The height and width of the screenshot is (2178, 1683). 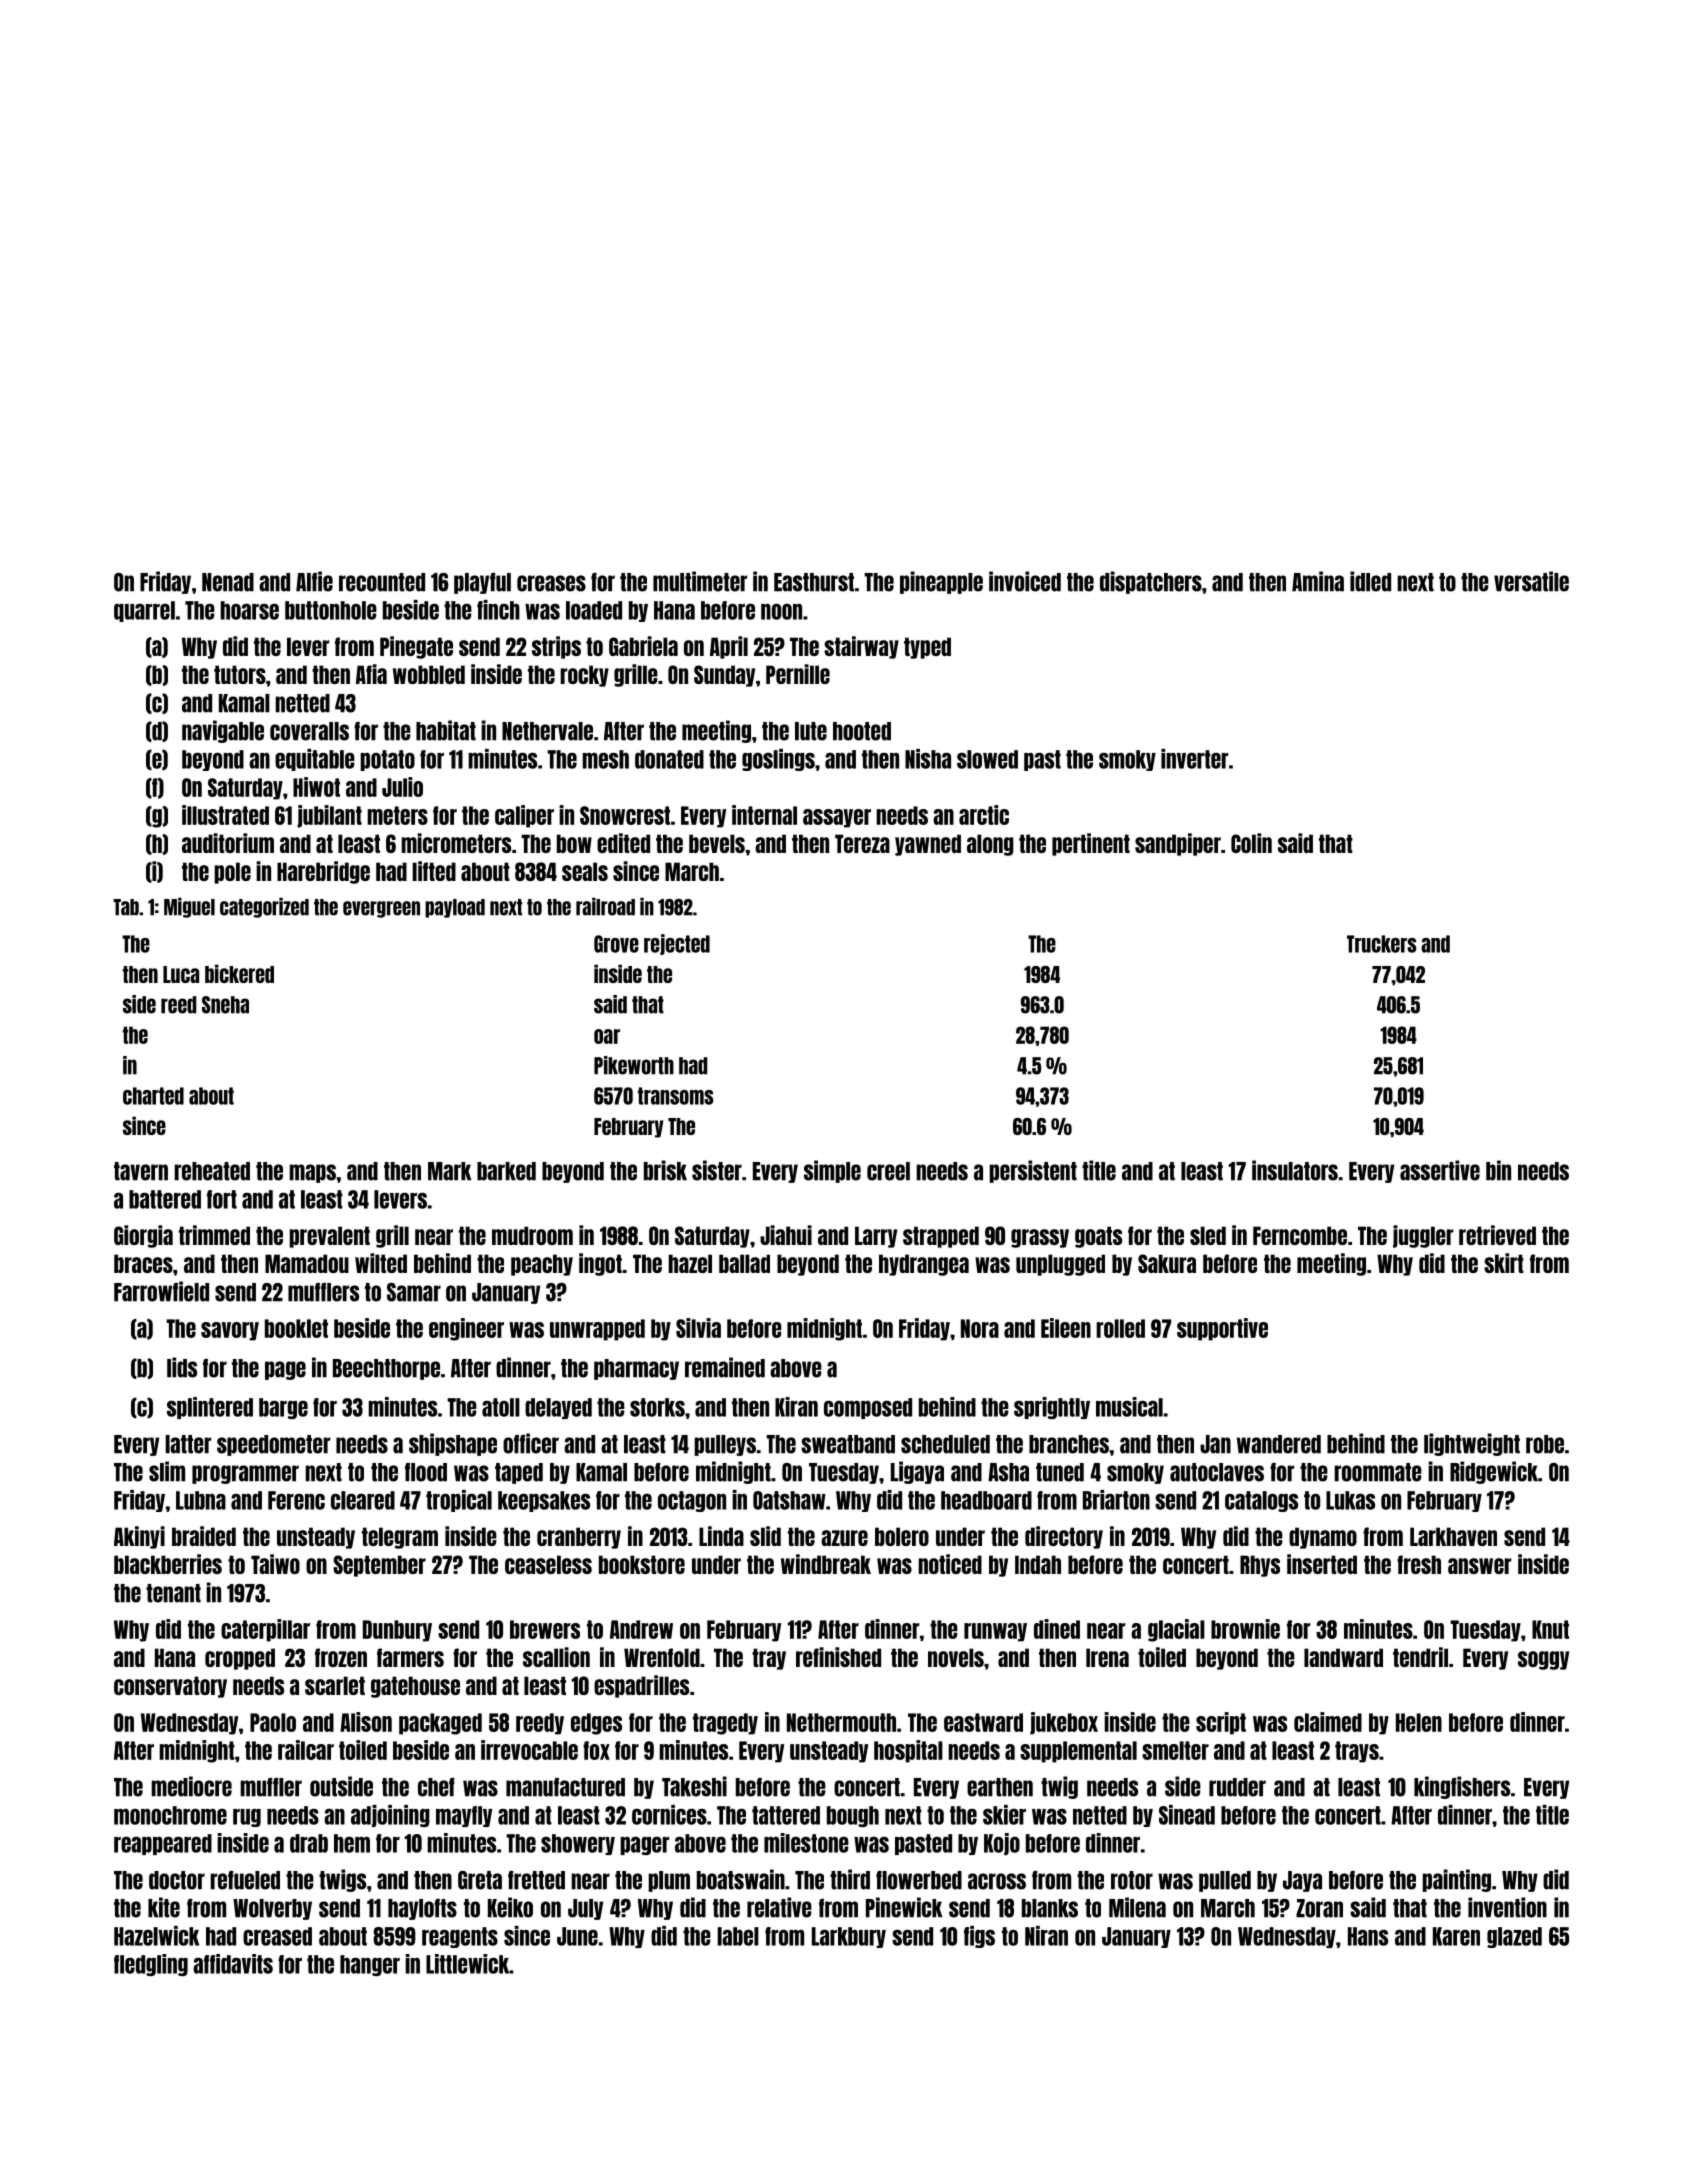 I want to click on autoclaves, so click(x=1217, y=1472).
